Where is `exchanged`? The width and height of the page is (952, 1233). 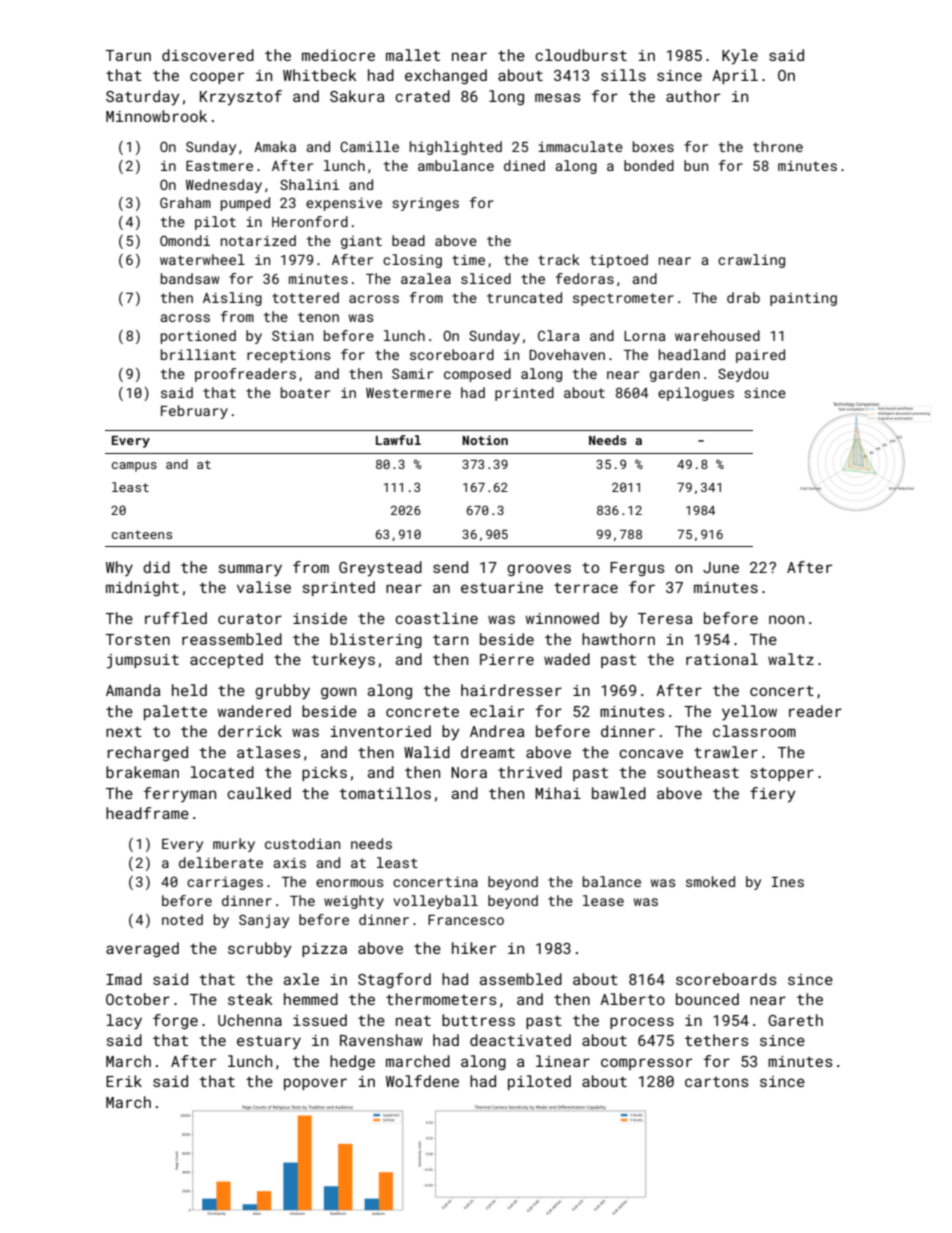
exchanged is located at coordinates (446, 76).
